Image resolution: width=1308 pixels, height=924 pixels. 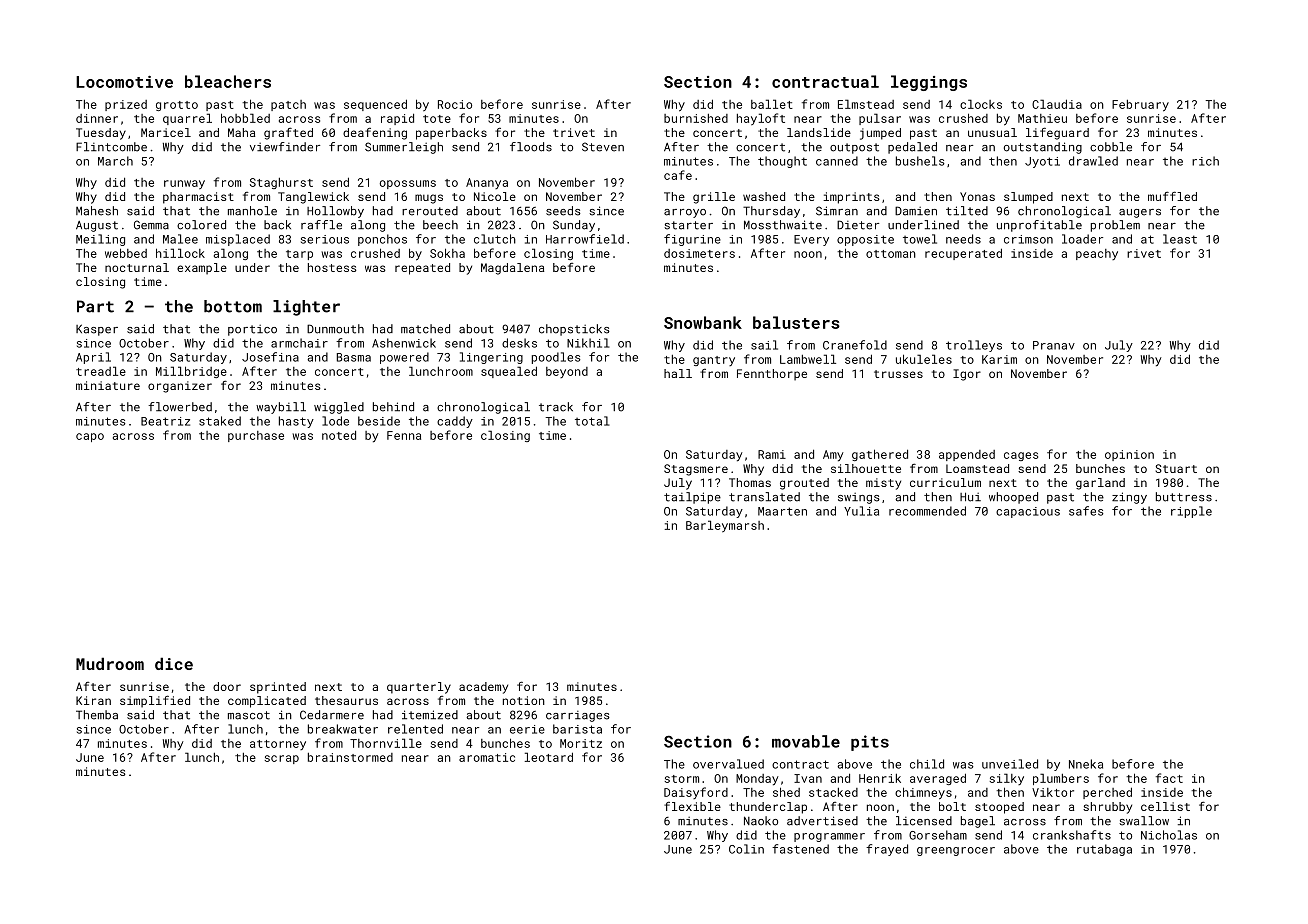 What do you see at coordinates (870, 743) in the screenshot?
I see `pits` at bounding box center [870, 743].
